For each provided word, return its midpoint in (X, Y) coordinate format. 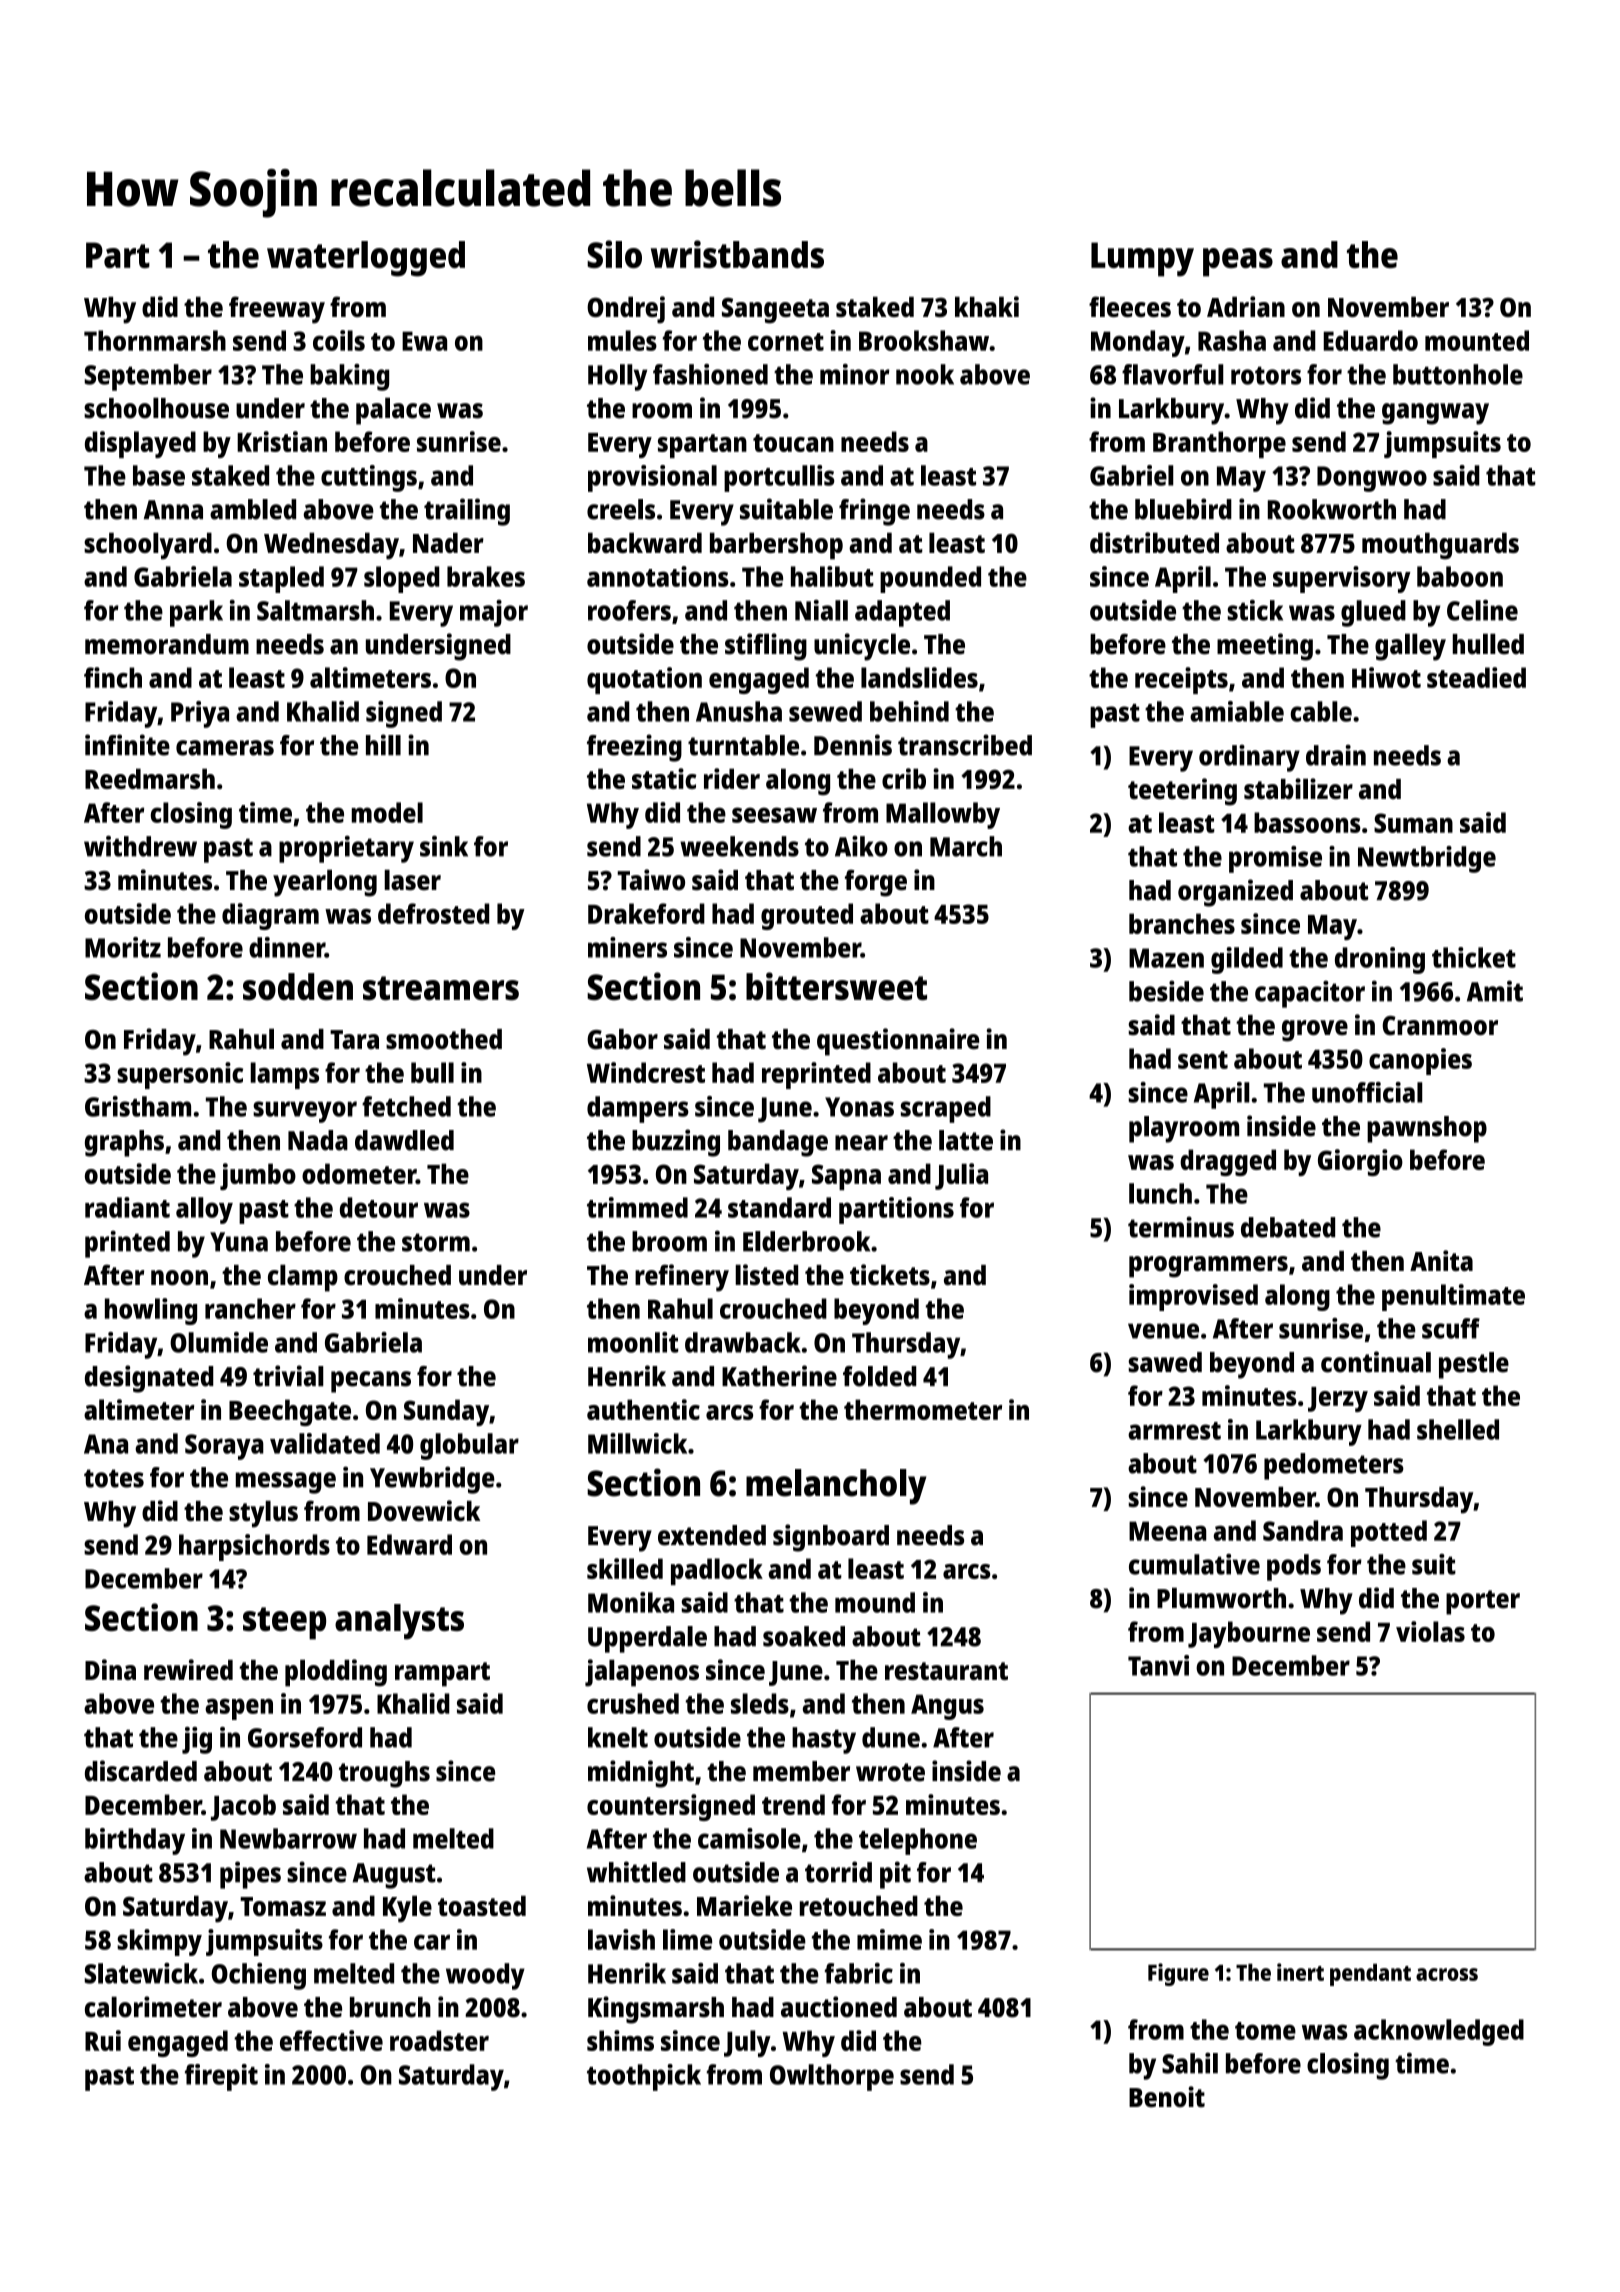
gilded (1247, 960)
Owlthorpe (832, 2077)
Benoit (1167, 2097)
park (196, 613)
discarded (141, 1771)
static (664, 778)
